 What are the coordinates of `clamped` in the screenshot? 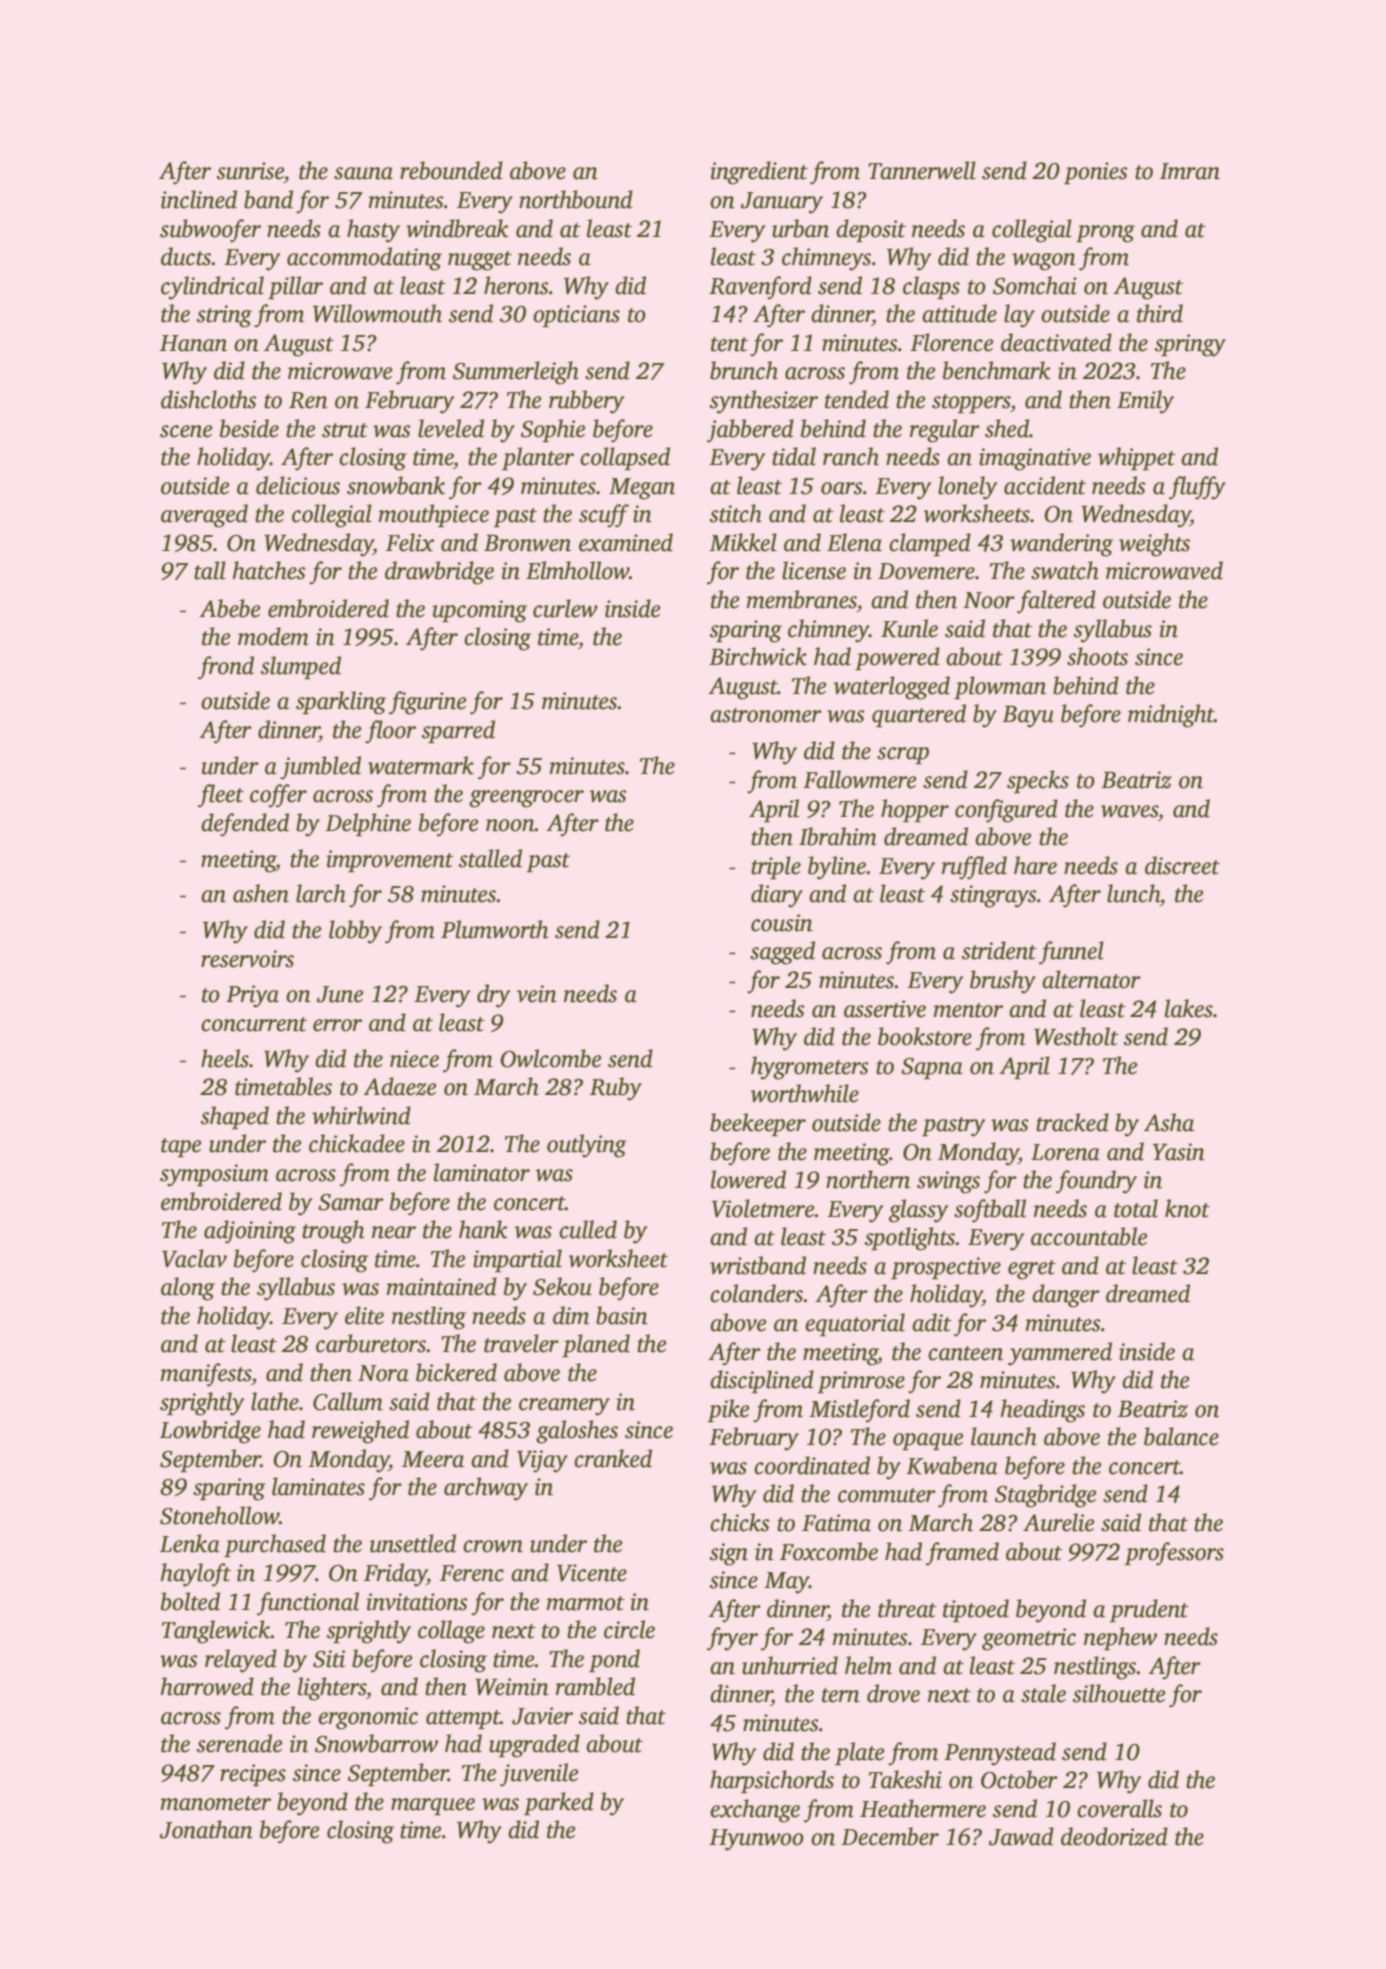 It's located at (930, 544).
